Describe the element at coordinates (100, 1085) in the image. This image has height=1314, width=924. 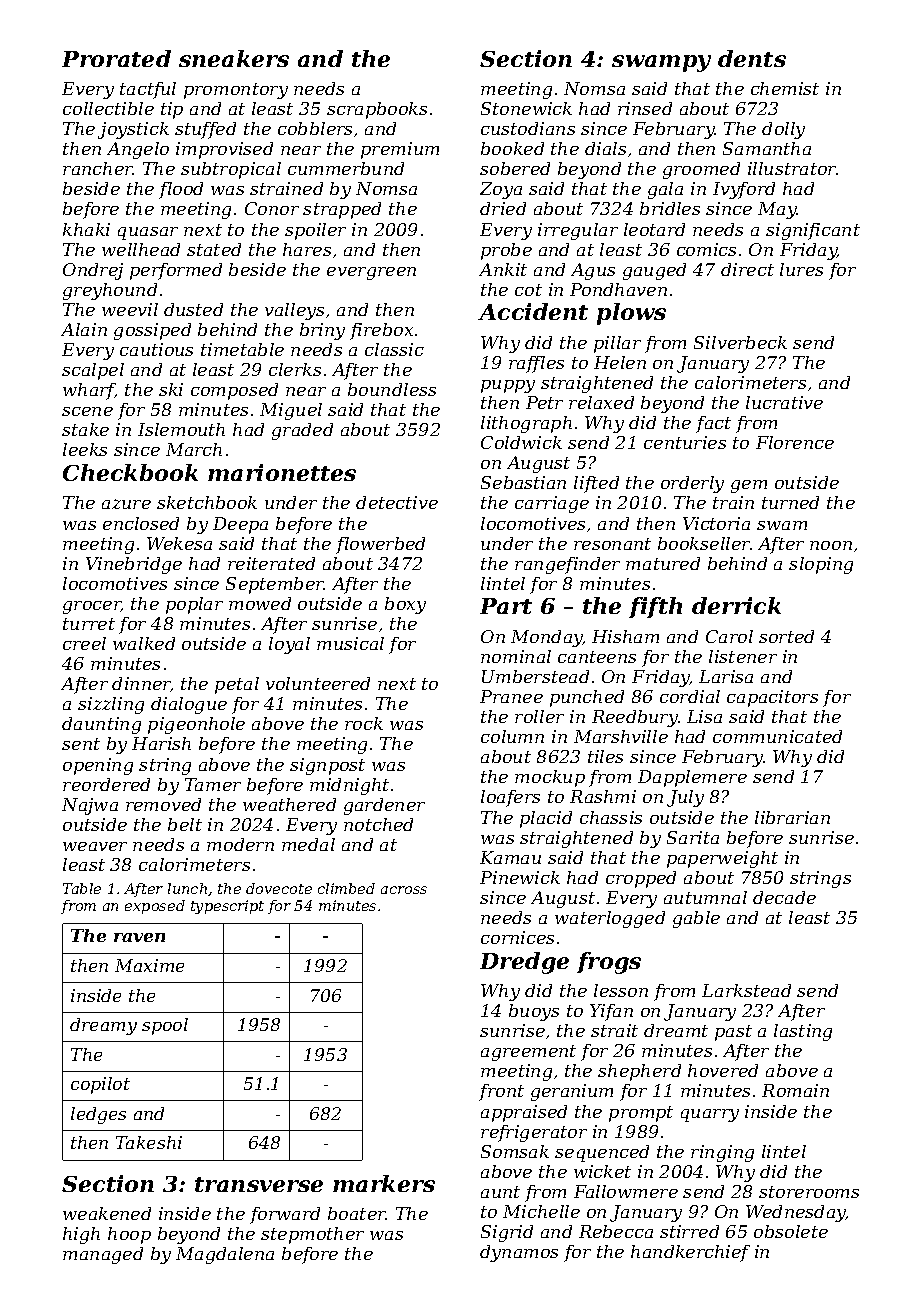
I see `copilot` at that location.
